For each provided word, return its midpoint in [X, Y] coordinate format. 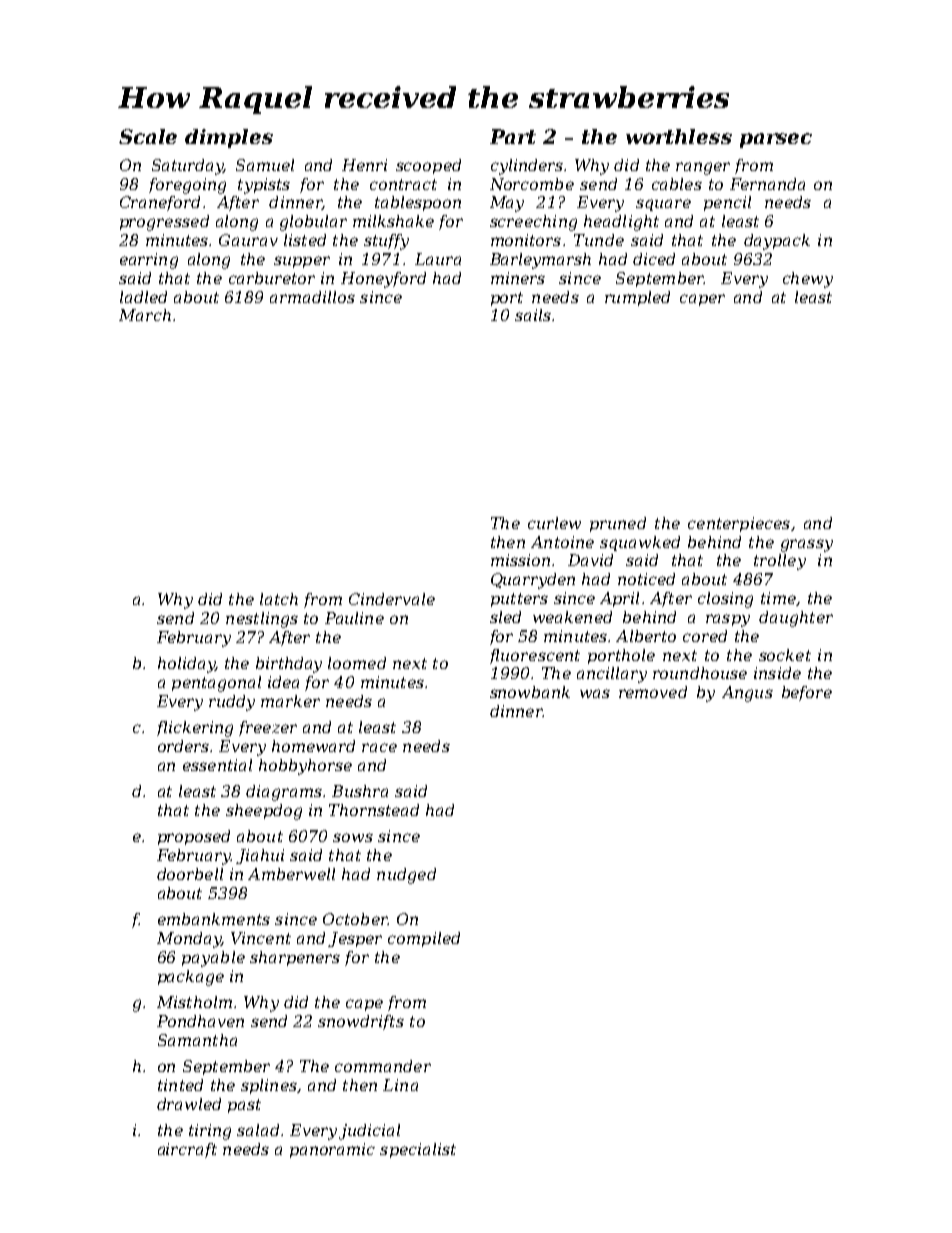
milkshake [393, 221]
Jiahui [260, 856]
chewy [808, 280]
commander [383, 1066]
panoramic [332, 1150]
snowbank [530, 692]
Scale [148, 136]
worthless [679, 136]
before [807, 693]
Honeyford [383, 280]
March [145, 315]
